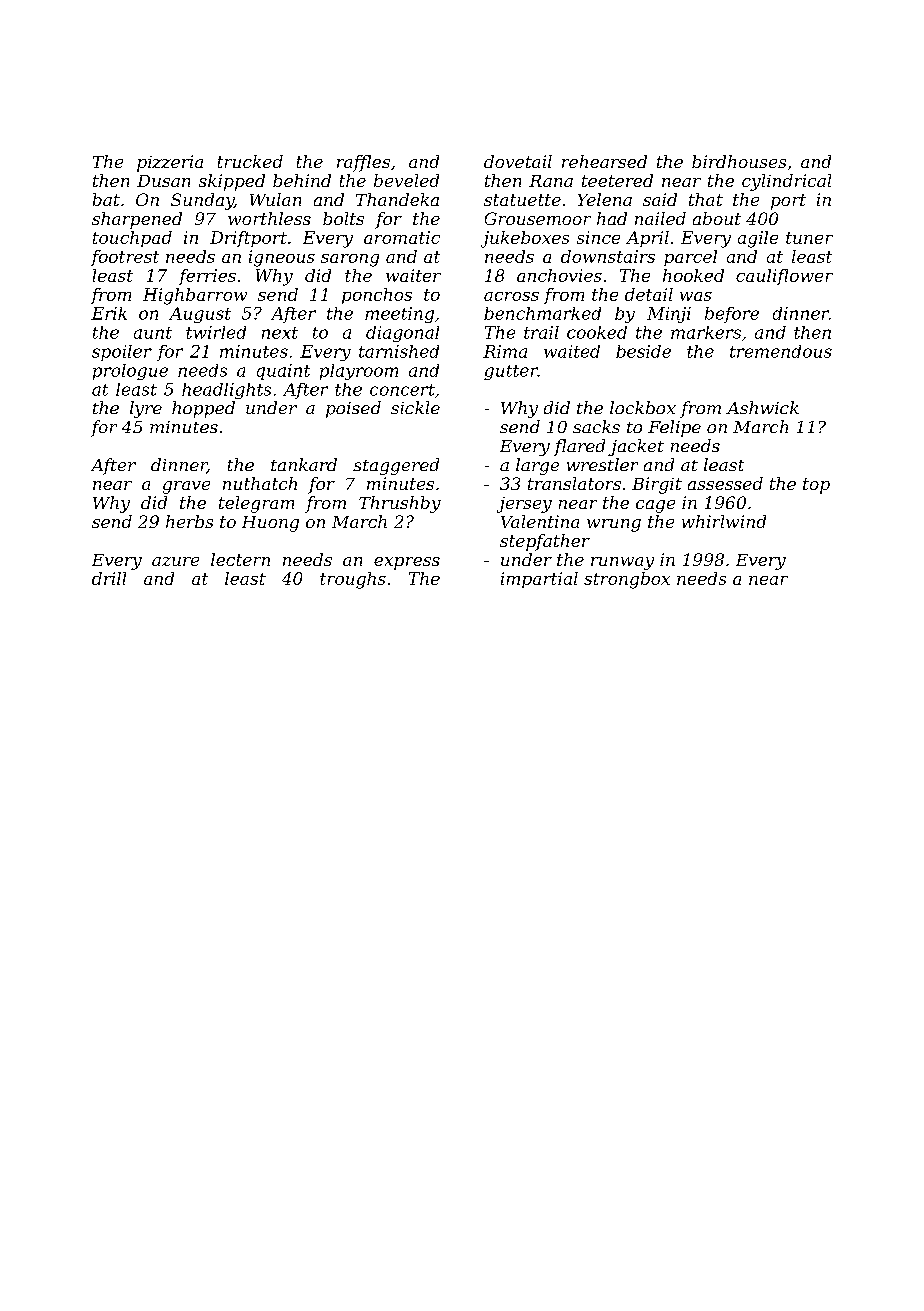  Describe the element at coordinates (132, 239) in the screenshot. I see `touchpad` at that location.
